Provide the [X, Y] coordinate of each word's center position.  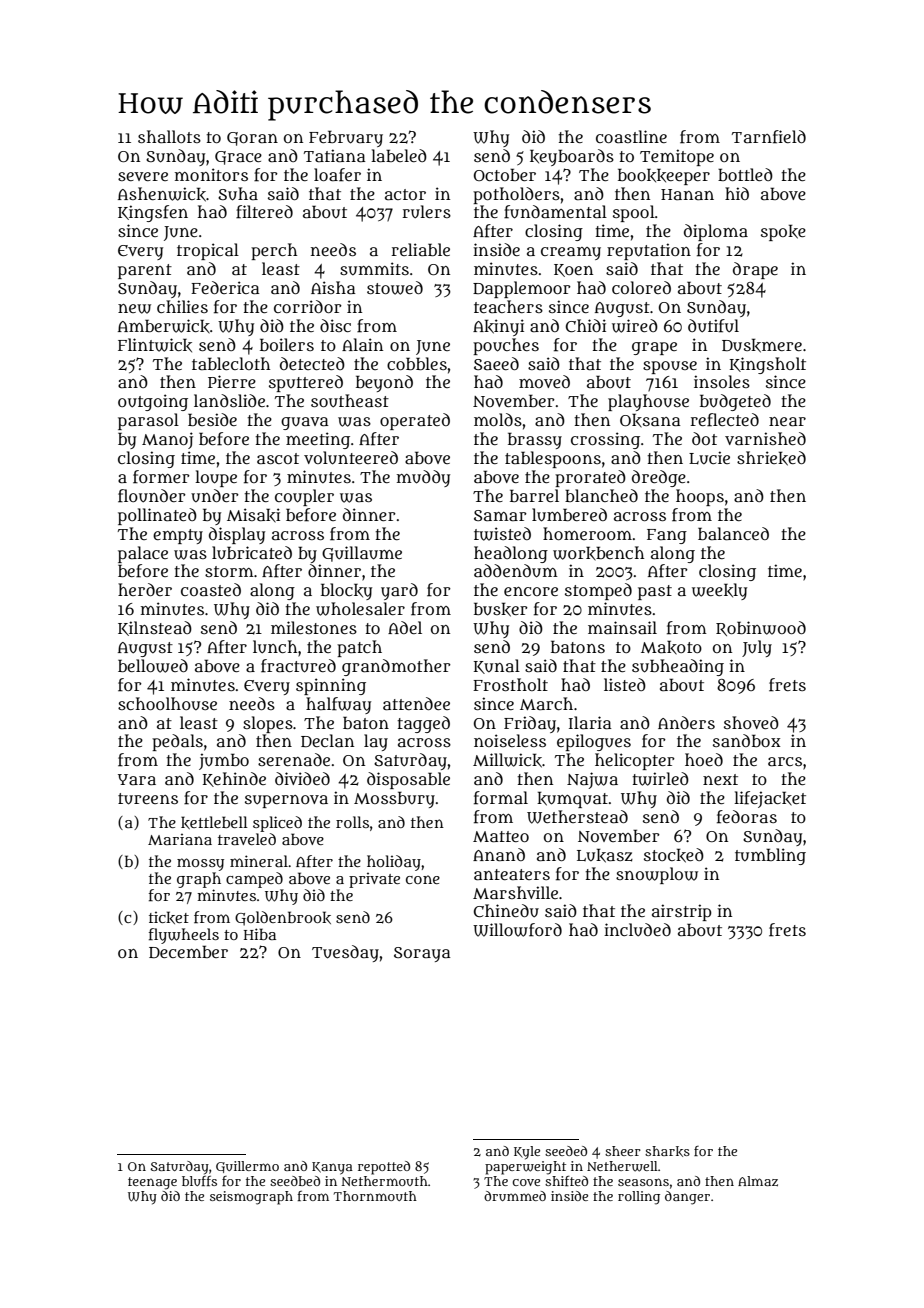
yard [399, 591]
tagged [423, 724]
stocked [674, 855]
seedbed [295, 1181]
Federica [225, 287]
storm [229, 571]
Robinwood [761, 628]
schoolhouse [167, 703]
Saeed [496, 363]
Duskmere [762, 345]
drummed [515, 1196]
